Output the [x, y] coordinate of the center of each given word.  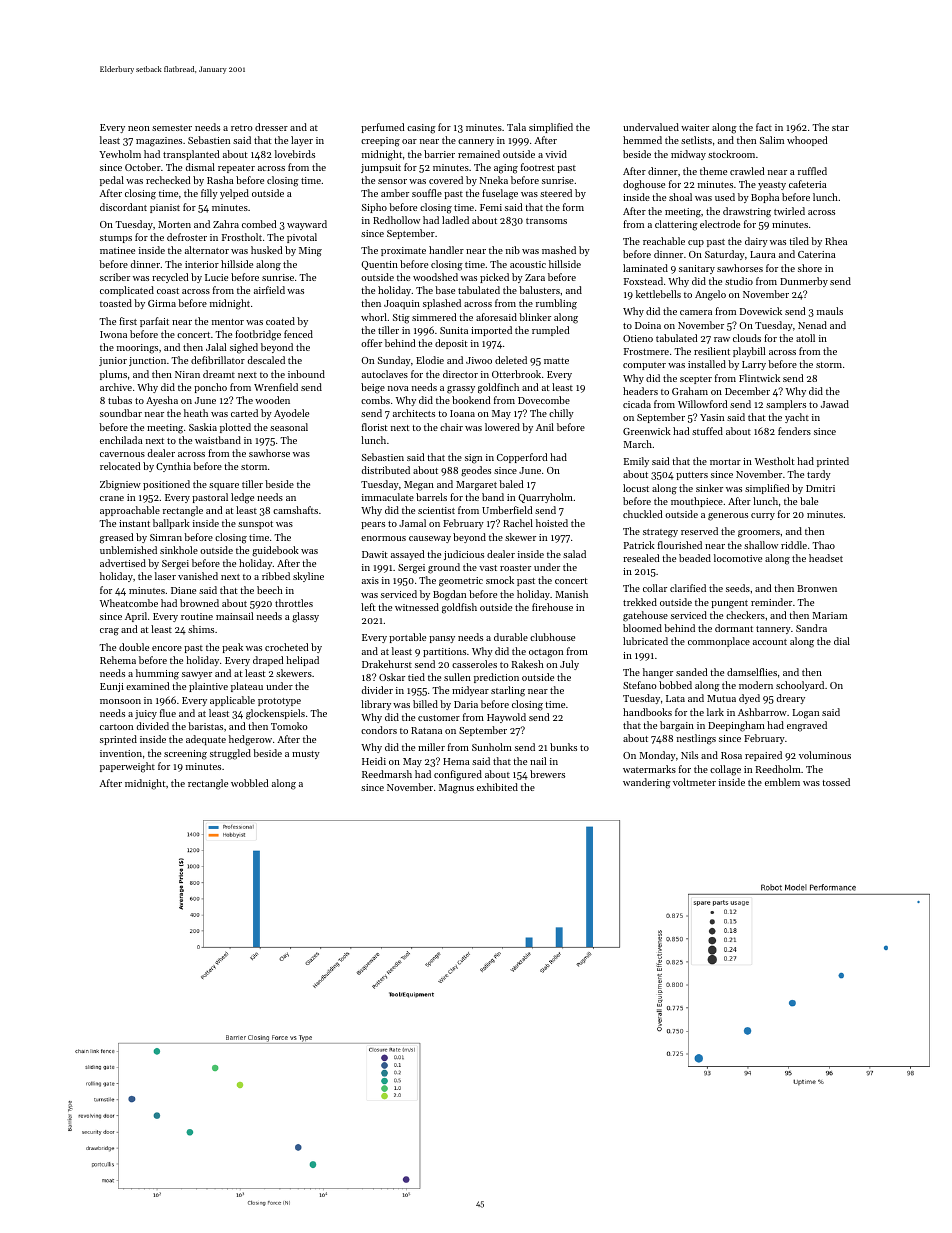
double [134, 647]
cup [696, 243]
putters [692, 476]
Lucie [216, 277]
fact [764, 127]
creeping [380, 142]
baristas [205, 726]
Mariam [830, 615]
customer [439, 718]
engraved [807, 726]
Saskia [203, 427]
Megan [419, 486]
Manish [572, 594]
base [445, 290]
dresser [271, 127]
